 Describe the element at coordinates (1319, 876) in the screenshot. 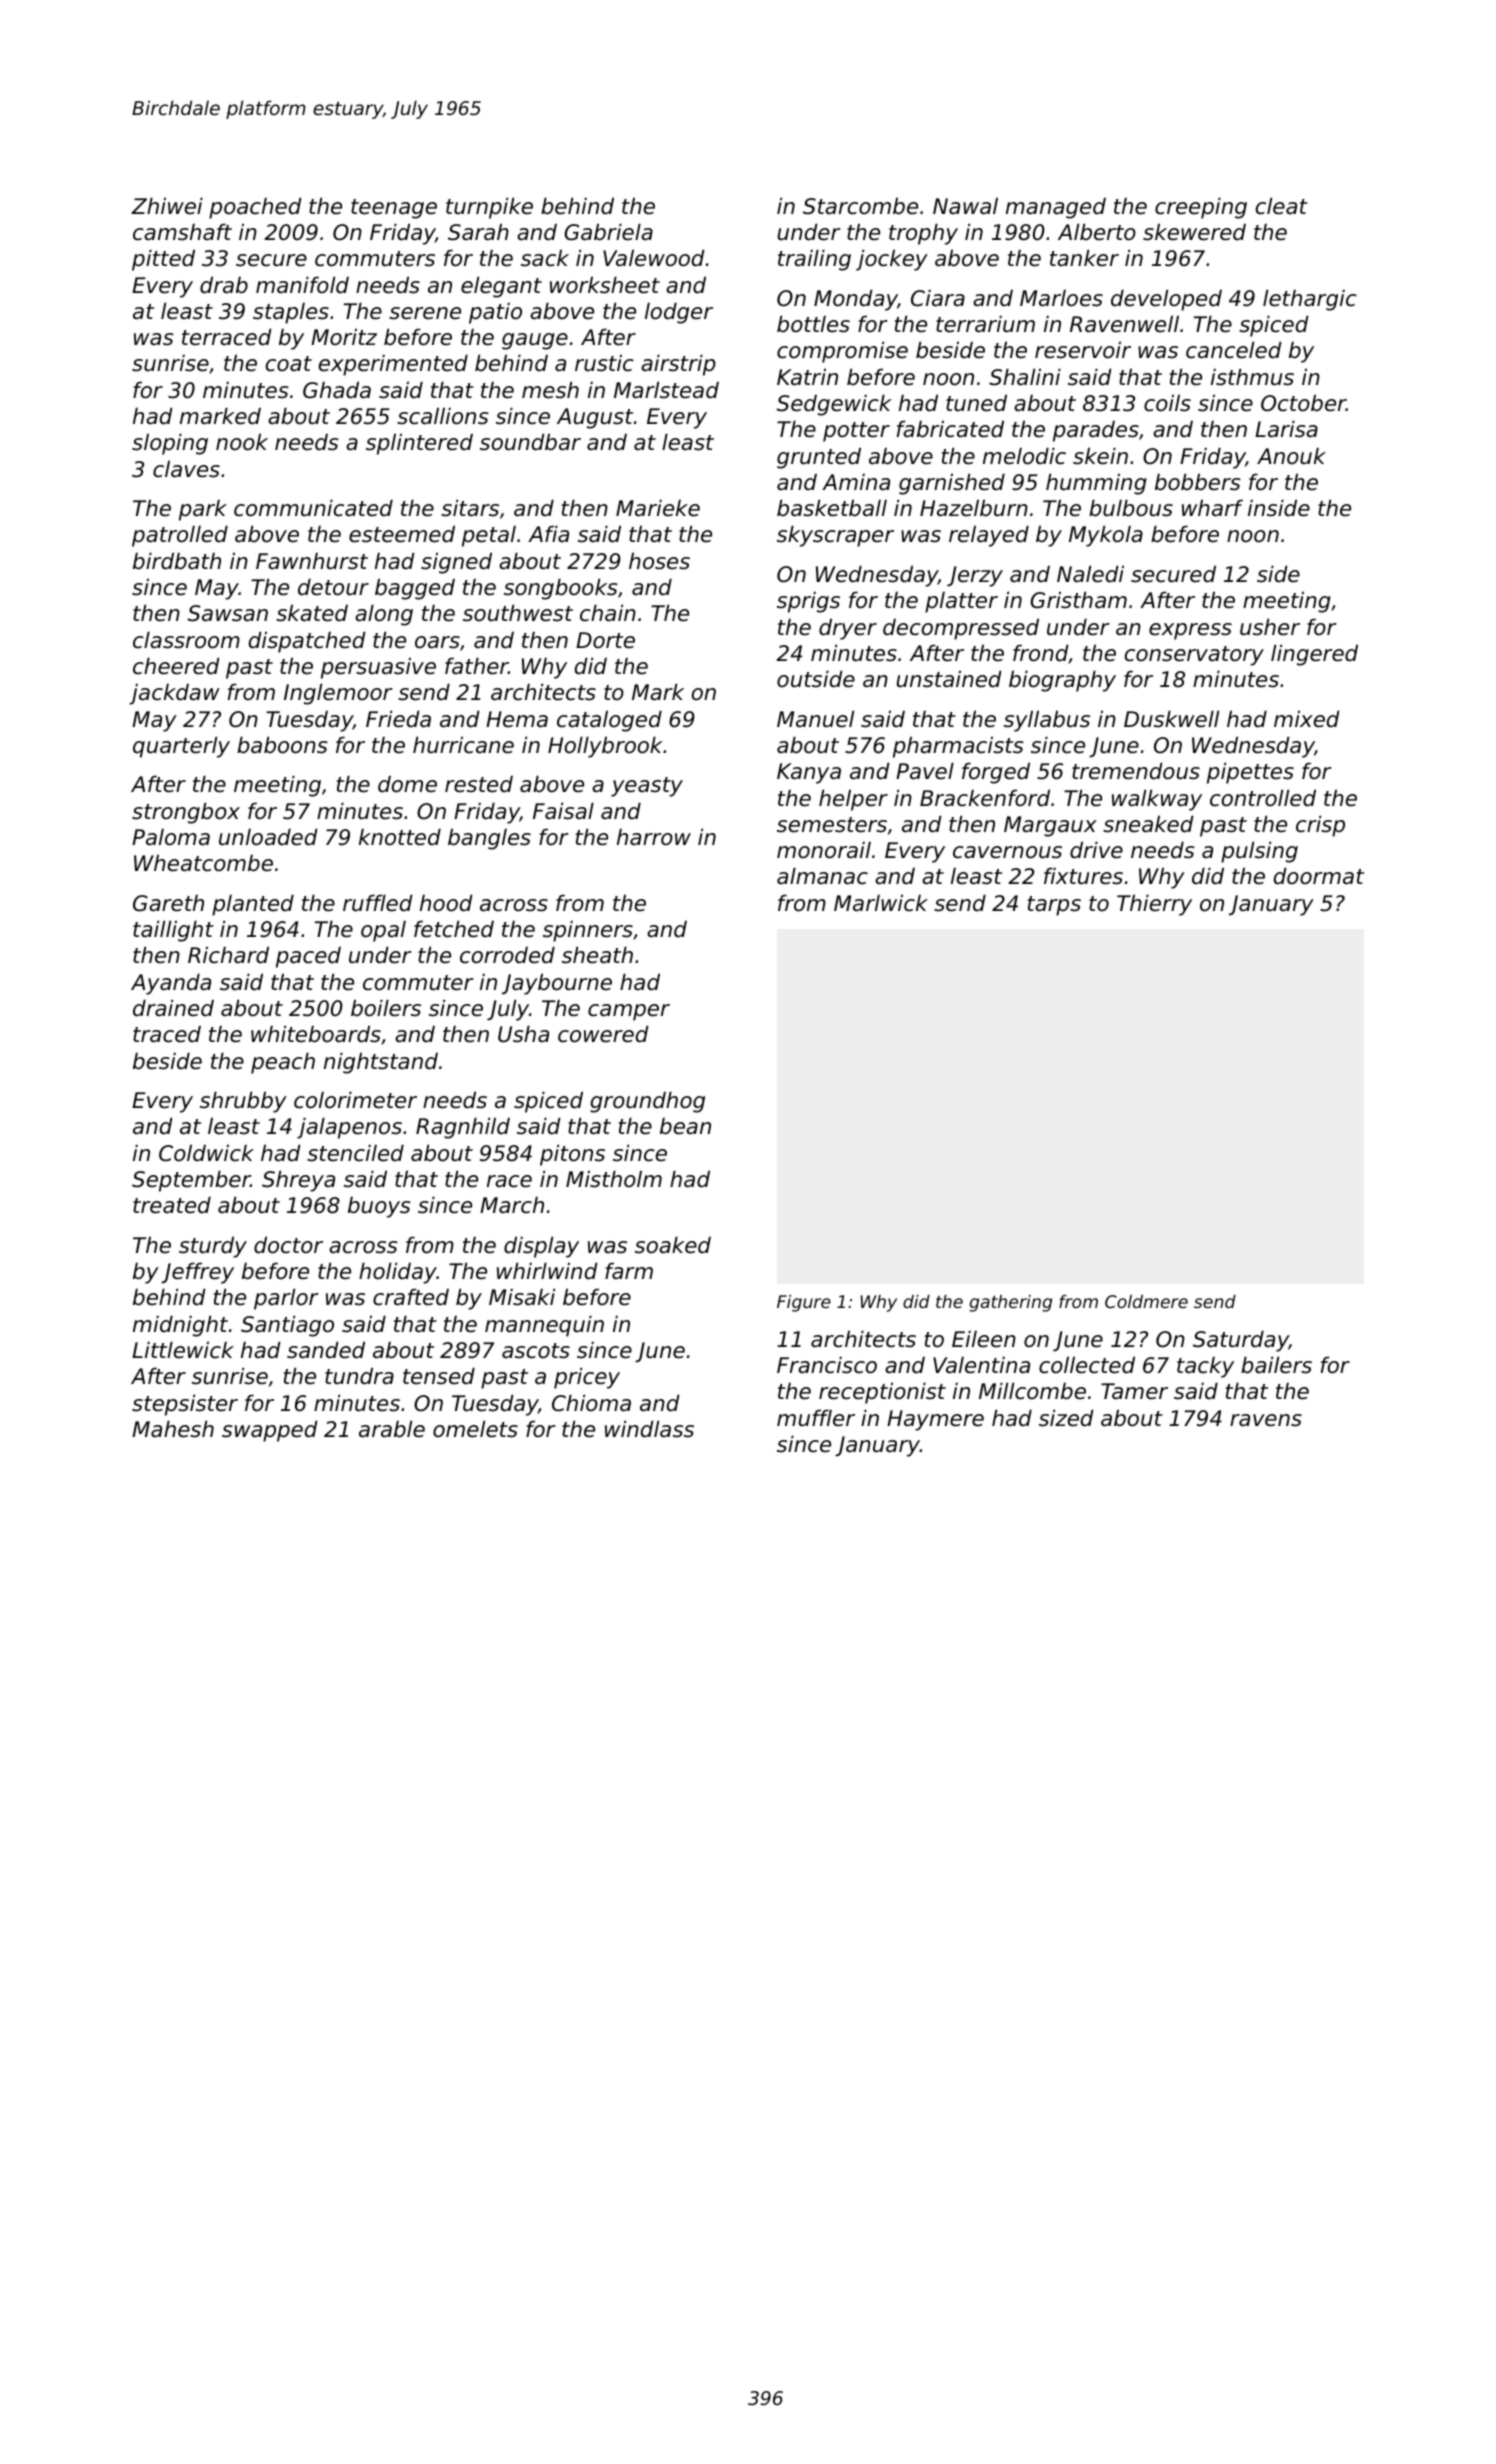

I see `doormat` at that location.
